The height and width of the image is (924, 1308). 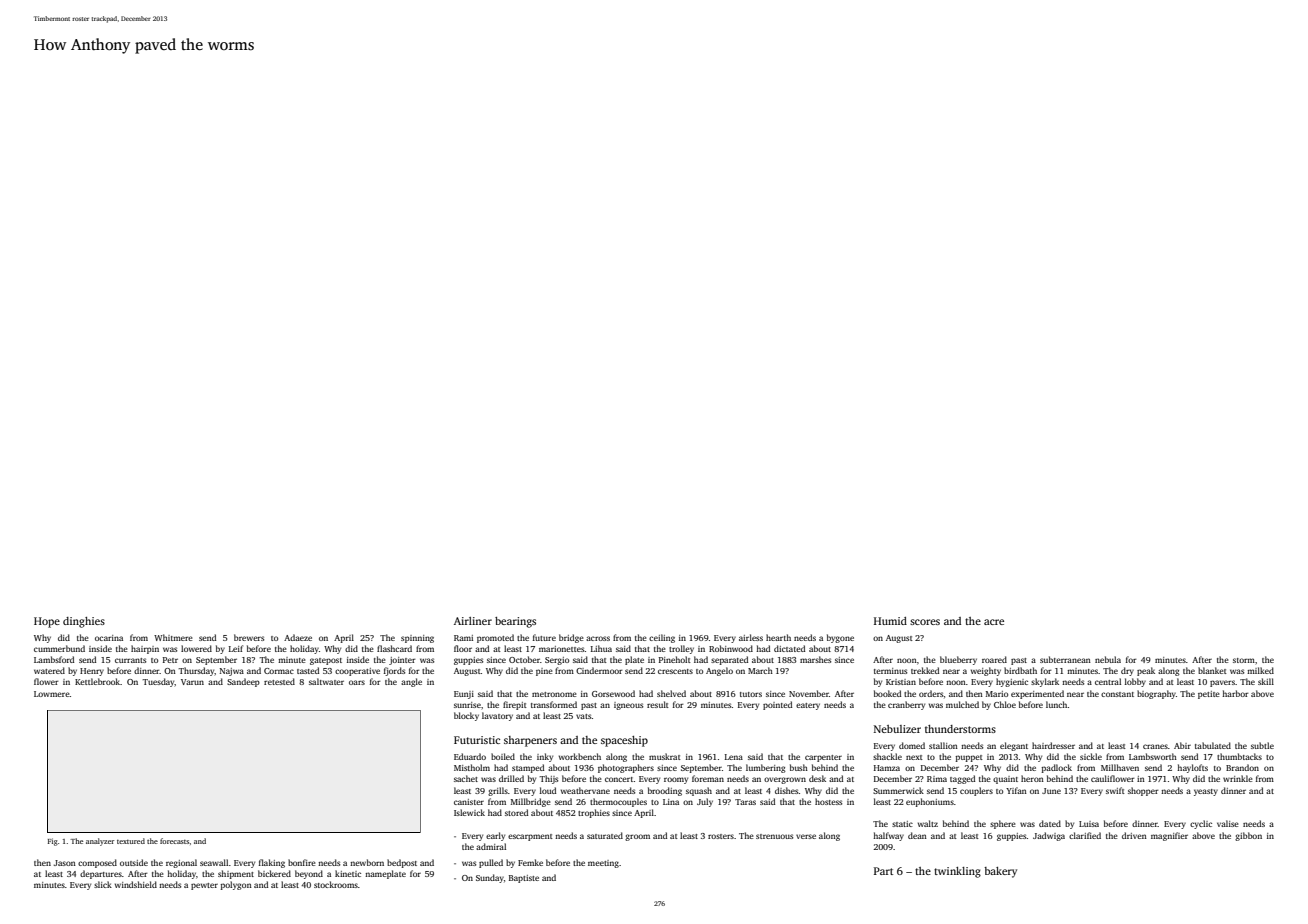 I want to click on forecasts, so click(x=175, y=841).
